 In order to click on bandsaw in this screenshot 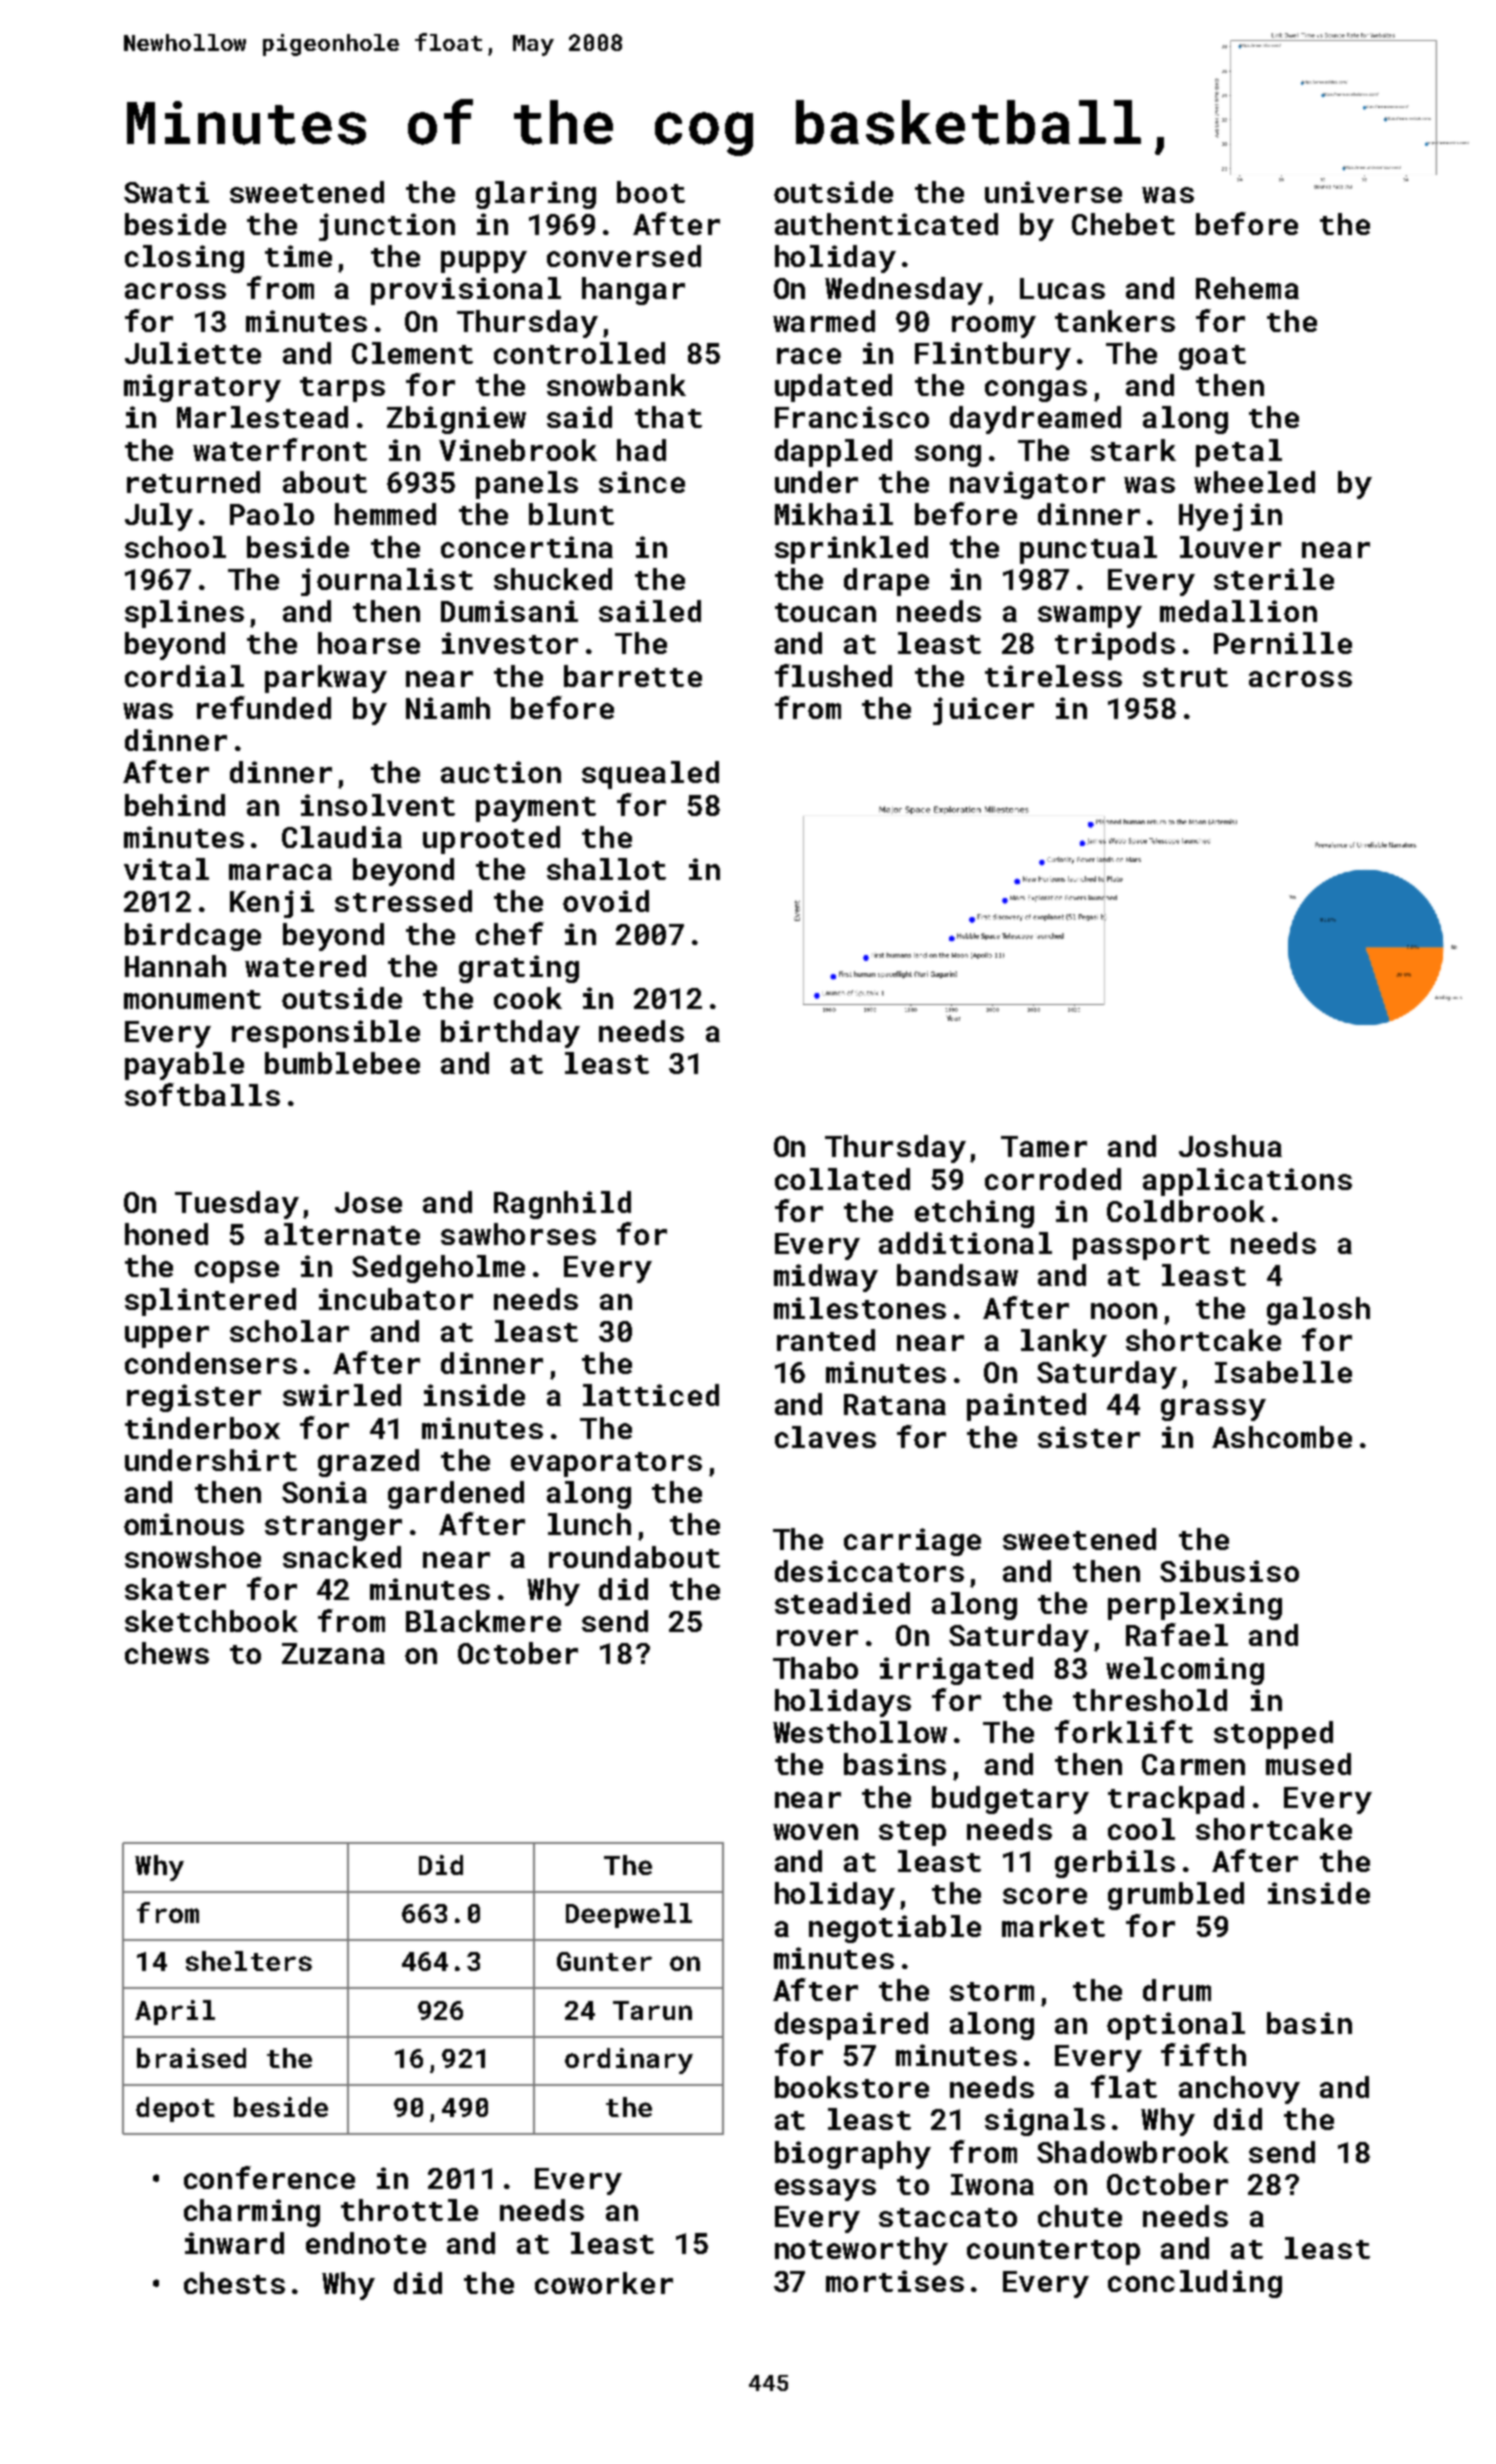, I will do `click(957, 1275)`.
